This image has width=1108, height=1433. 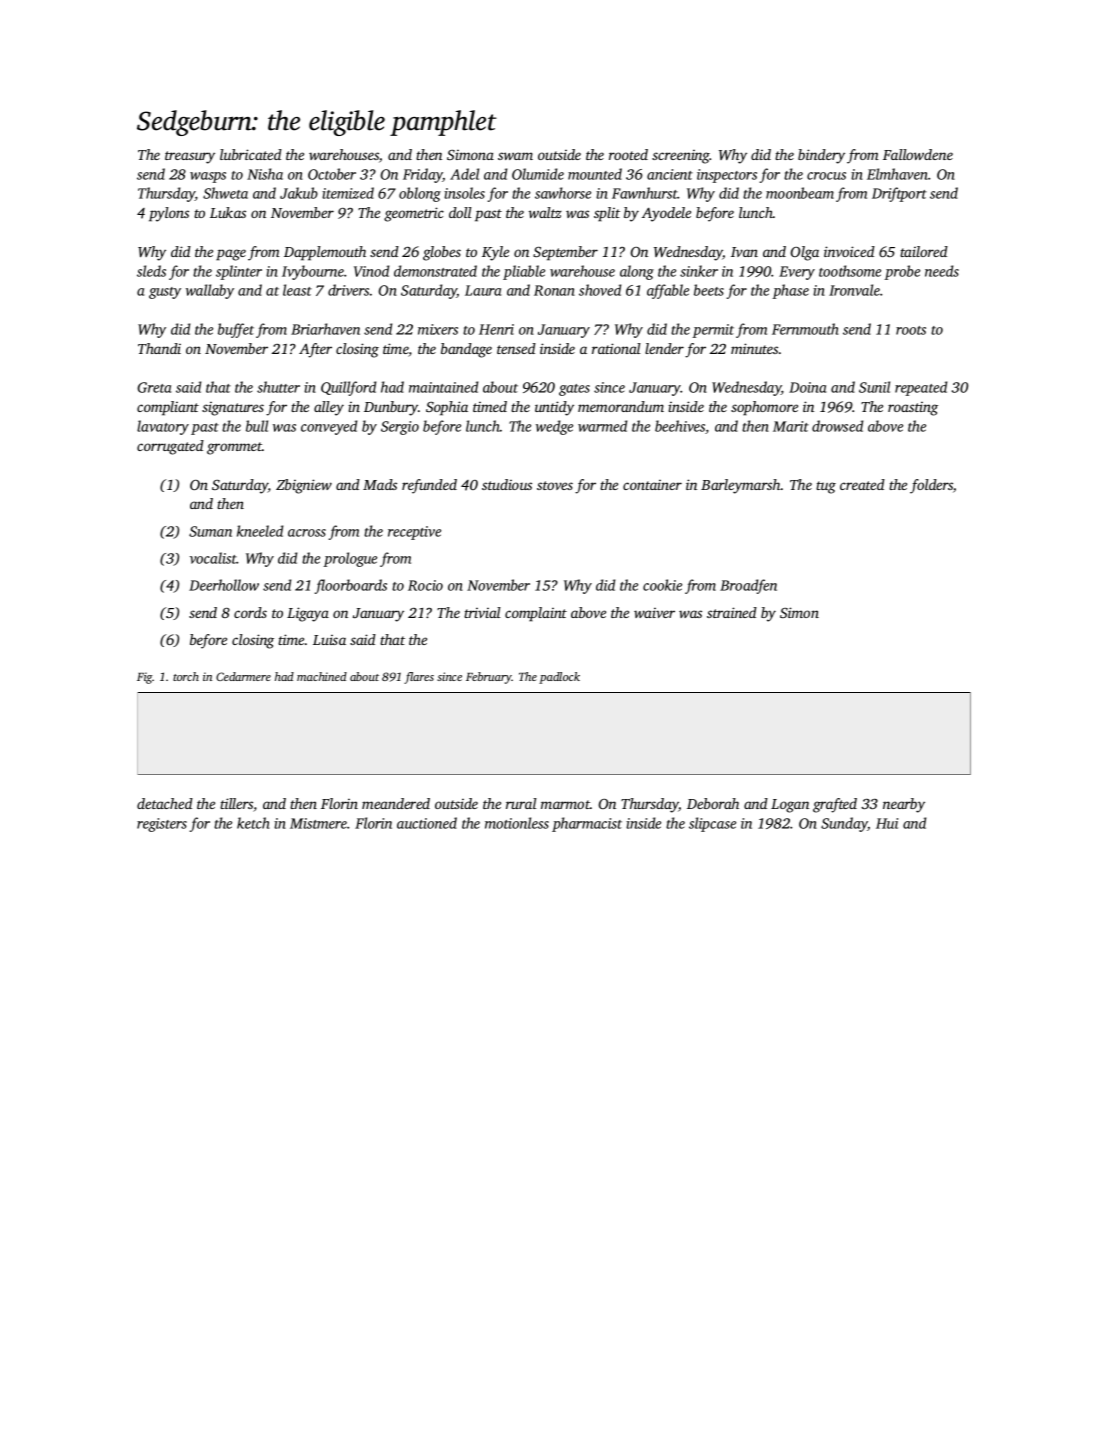 I want to click on Broadfen, so click(x=748, y=586).
